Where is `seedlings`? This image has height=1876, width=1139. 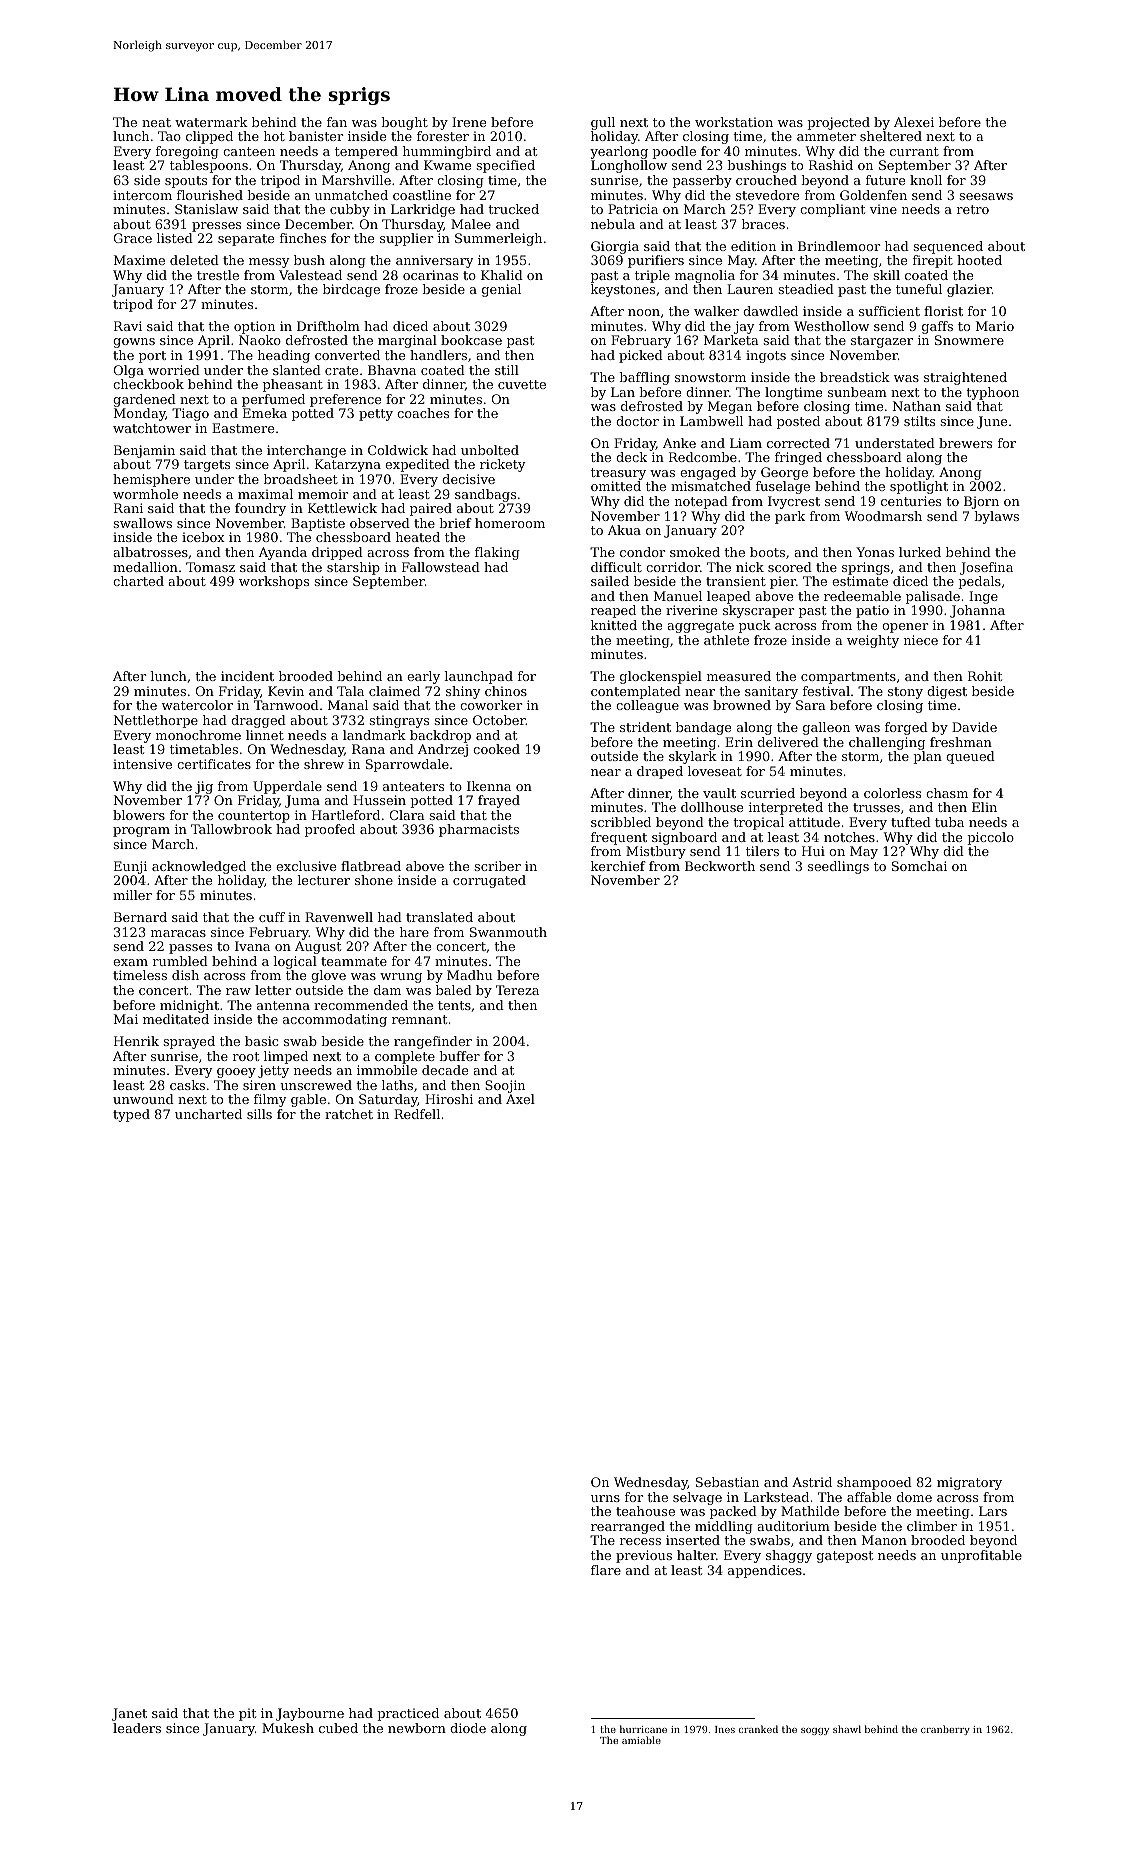
seedlings is located at coordinates (838, 867).
